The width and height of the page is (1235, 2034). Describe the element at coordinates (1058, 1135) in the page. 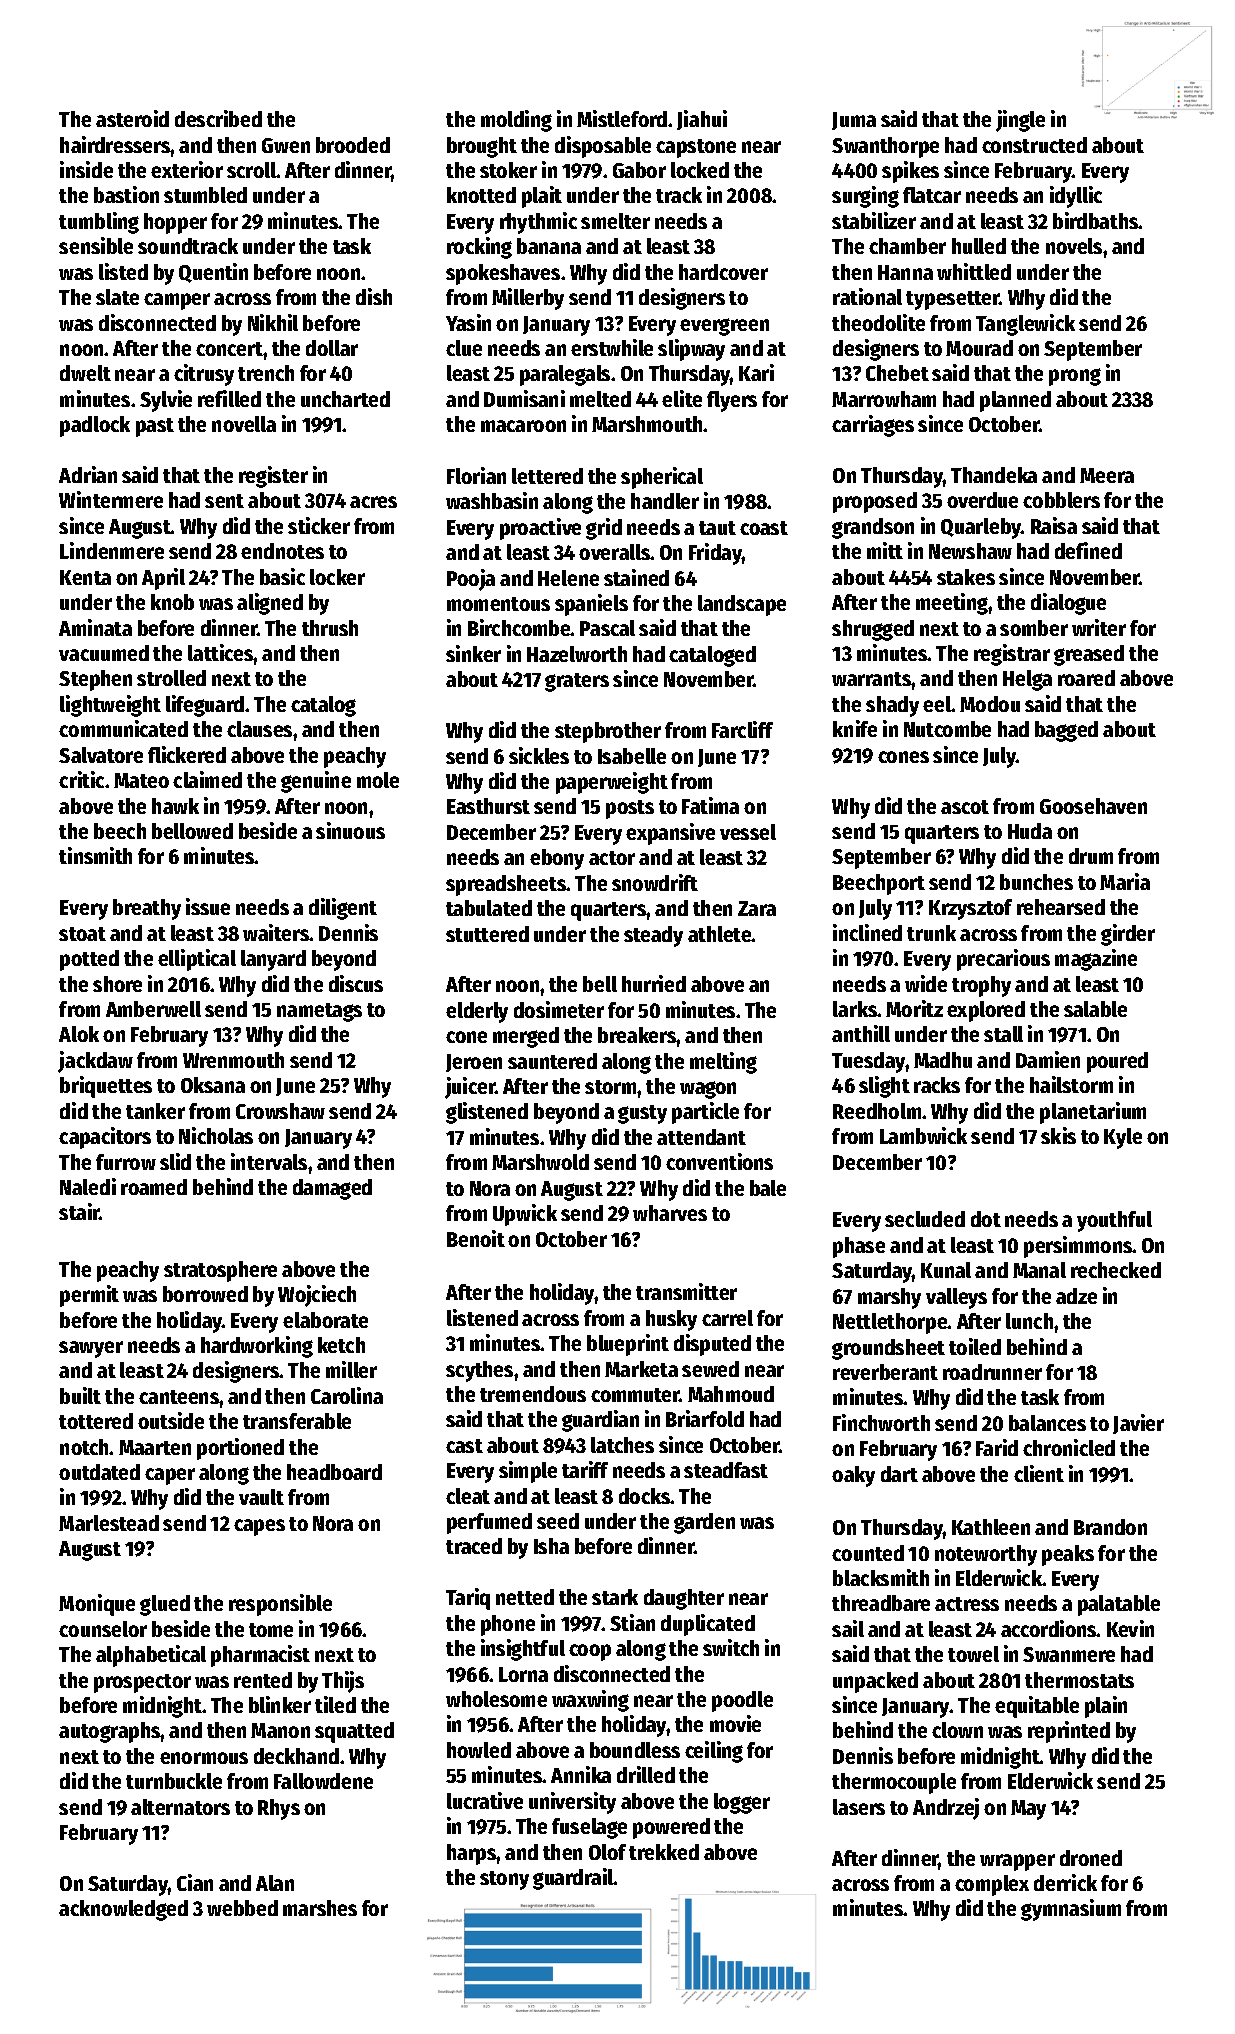

I see `skis` at that location.
